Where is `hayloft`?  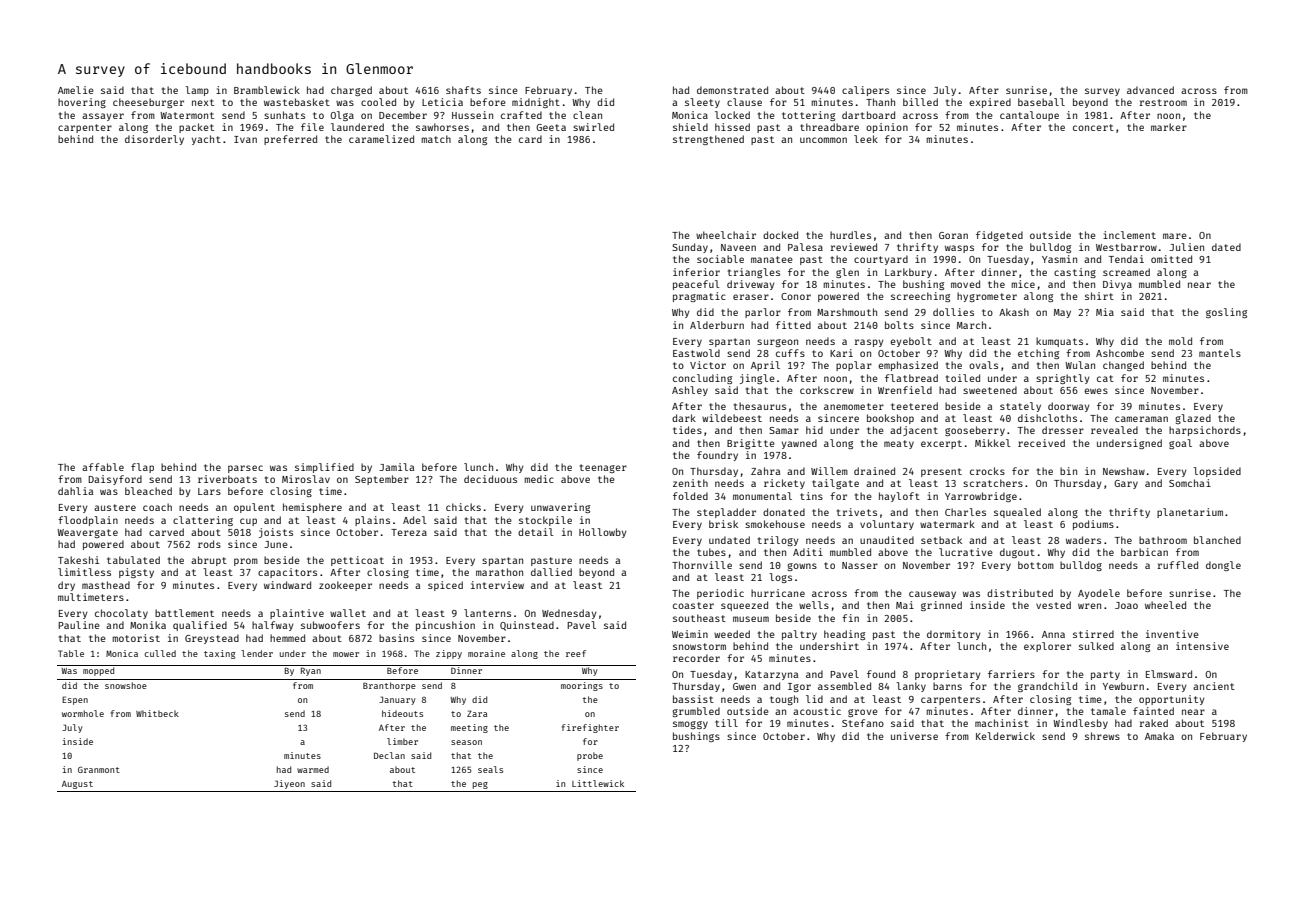 hayloft is located at coordinates (899, 497).
